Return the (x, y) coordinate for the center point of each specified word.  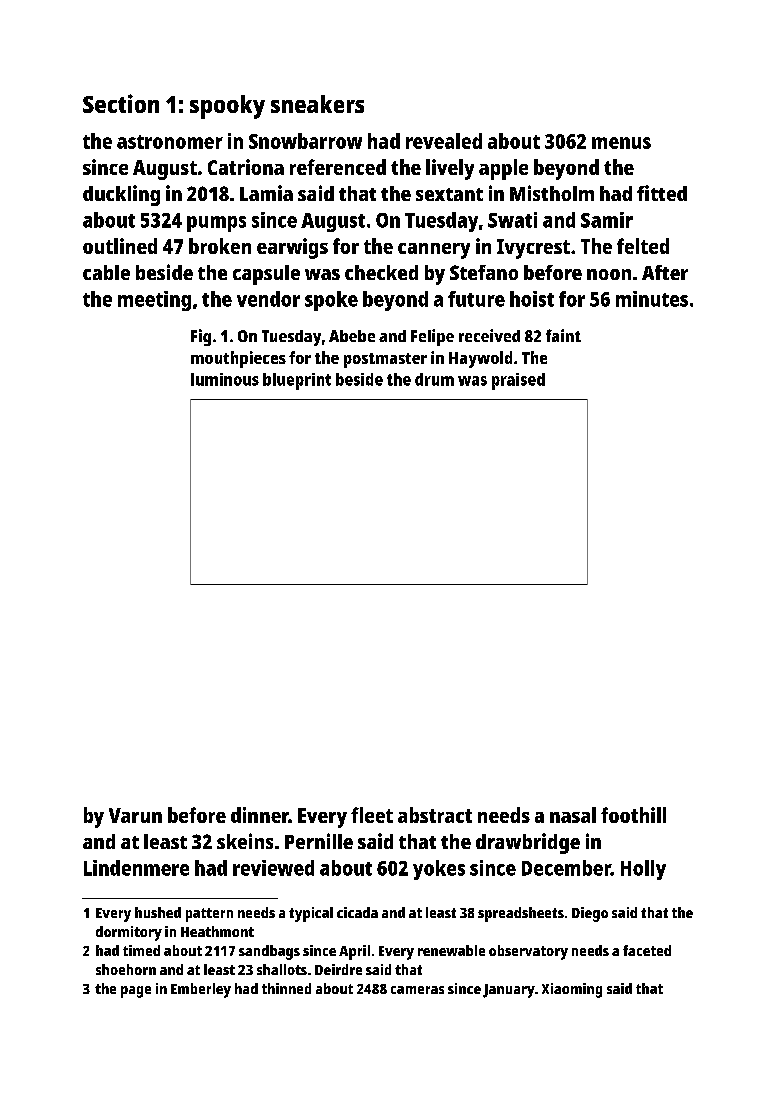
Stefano (484, 272)
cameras (417, 990)
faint (563, 335)
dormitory (129, 933)
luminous (225, 379)
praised (518, 381)
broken (220, 246)
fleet (372, 815)
